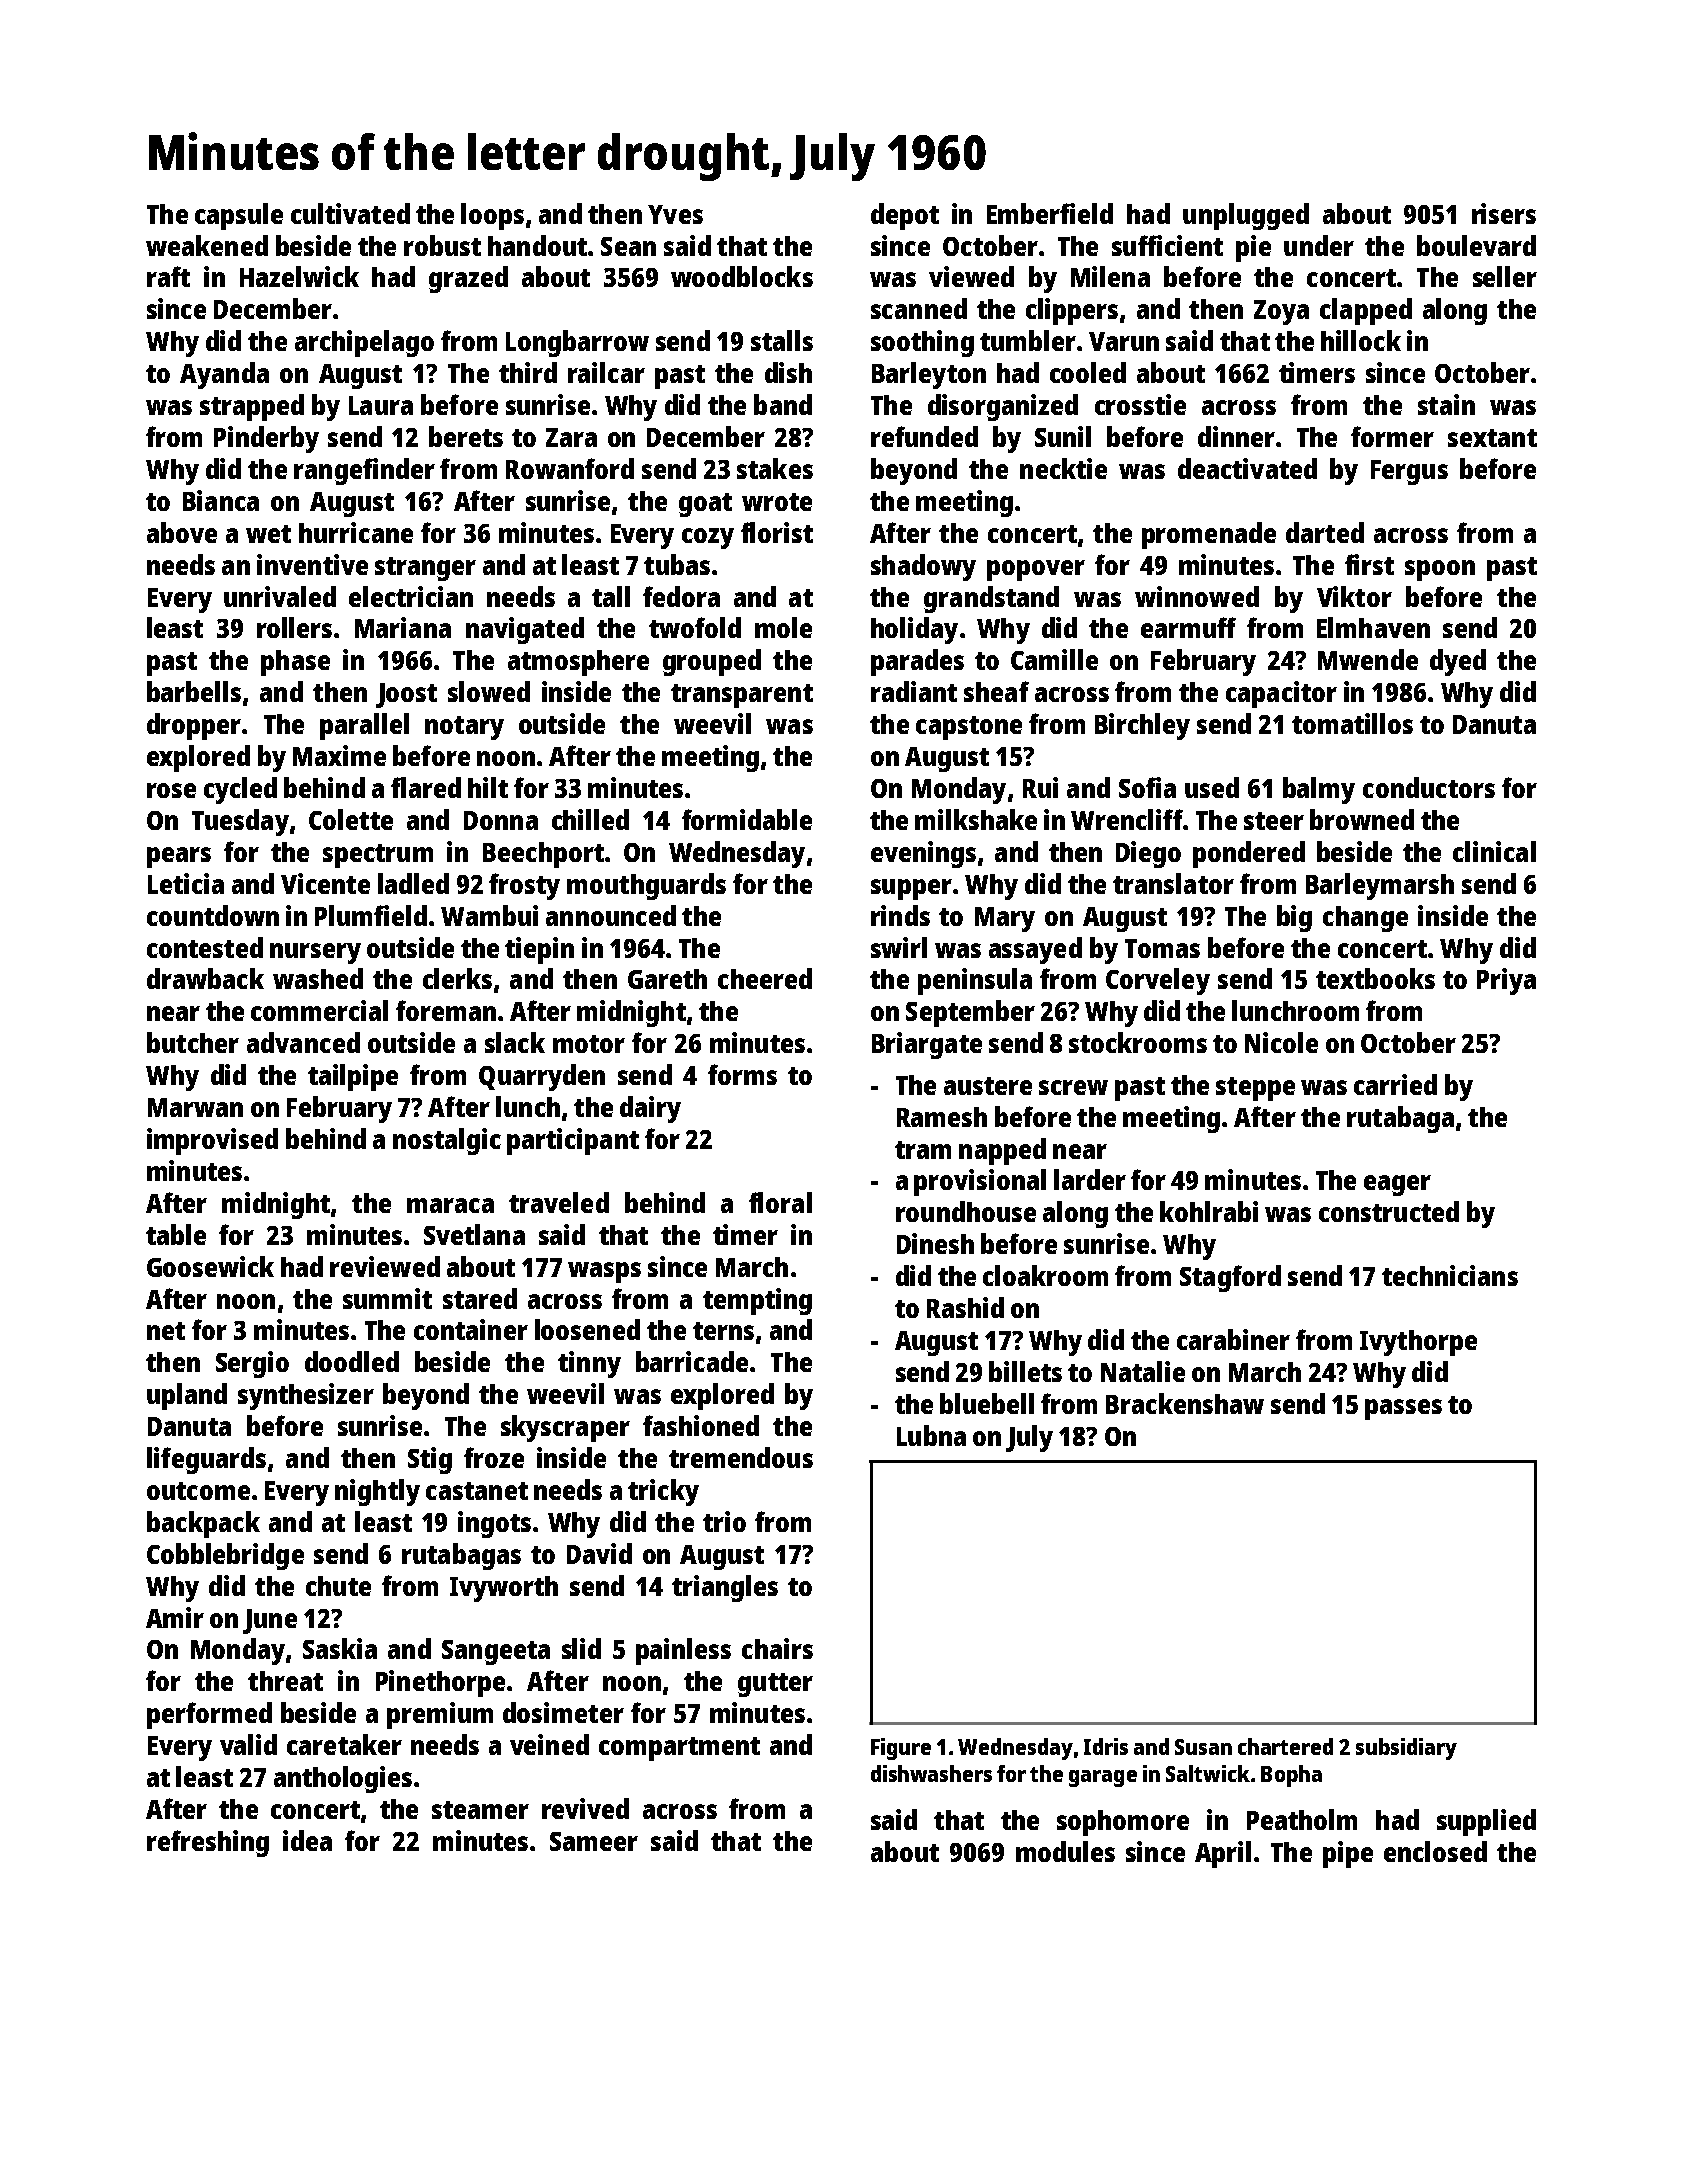 The height and width of the screenshot is (2178, 1683). Describe the element at coordinates (1440, 570) in the screenshot. I see `spoon` at that location.
